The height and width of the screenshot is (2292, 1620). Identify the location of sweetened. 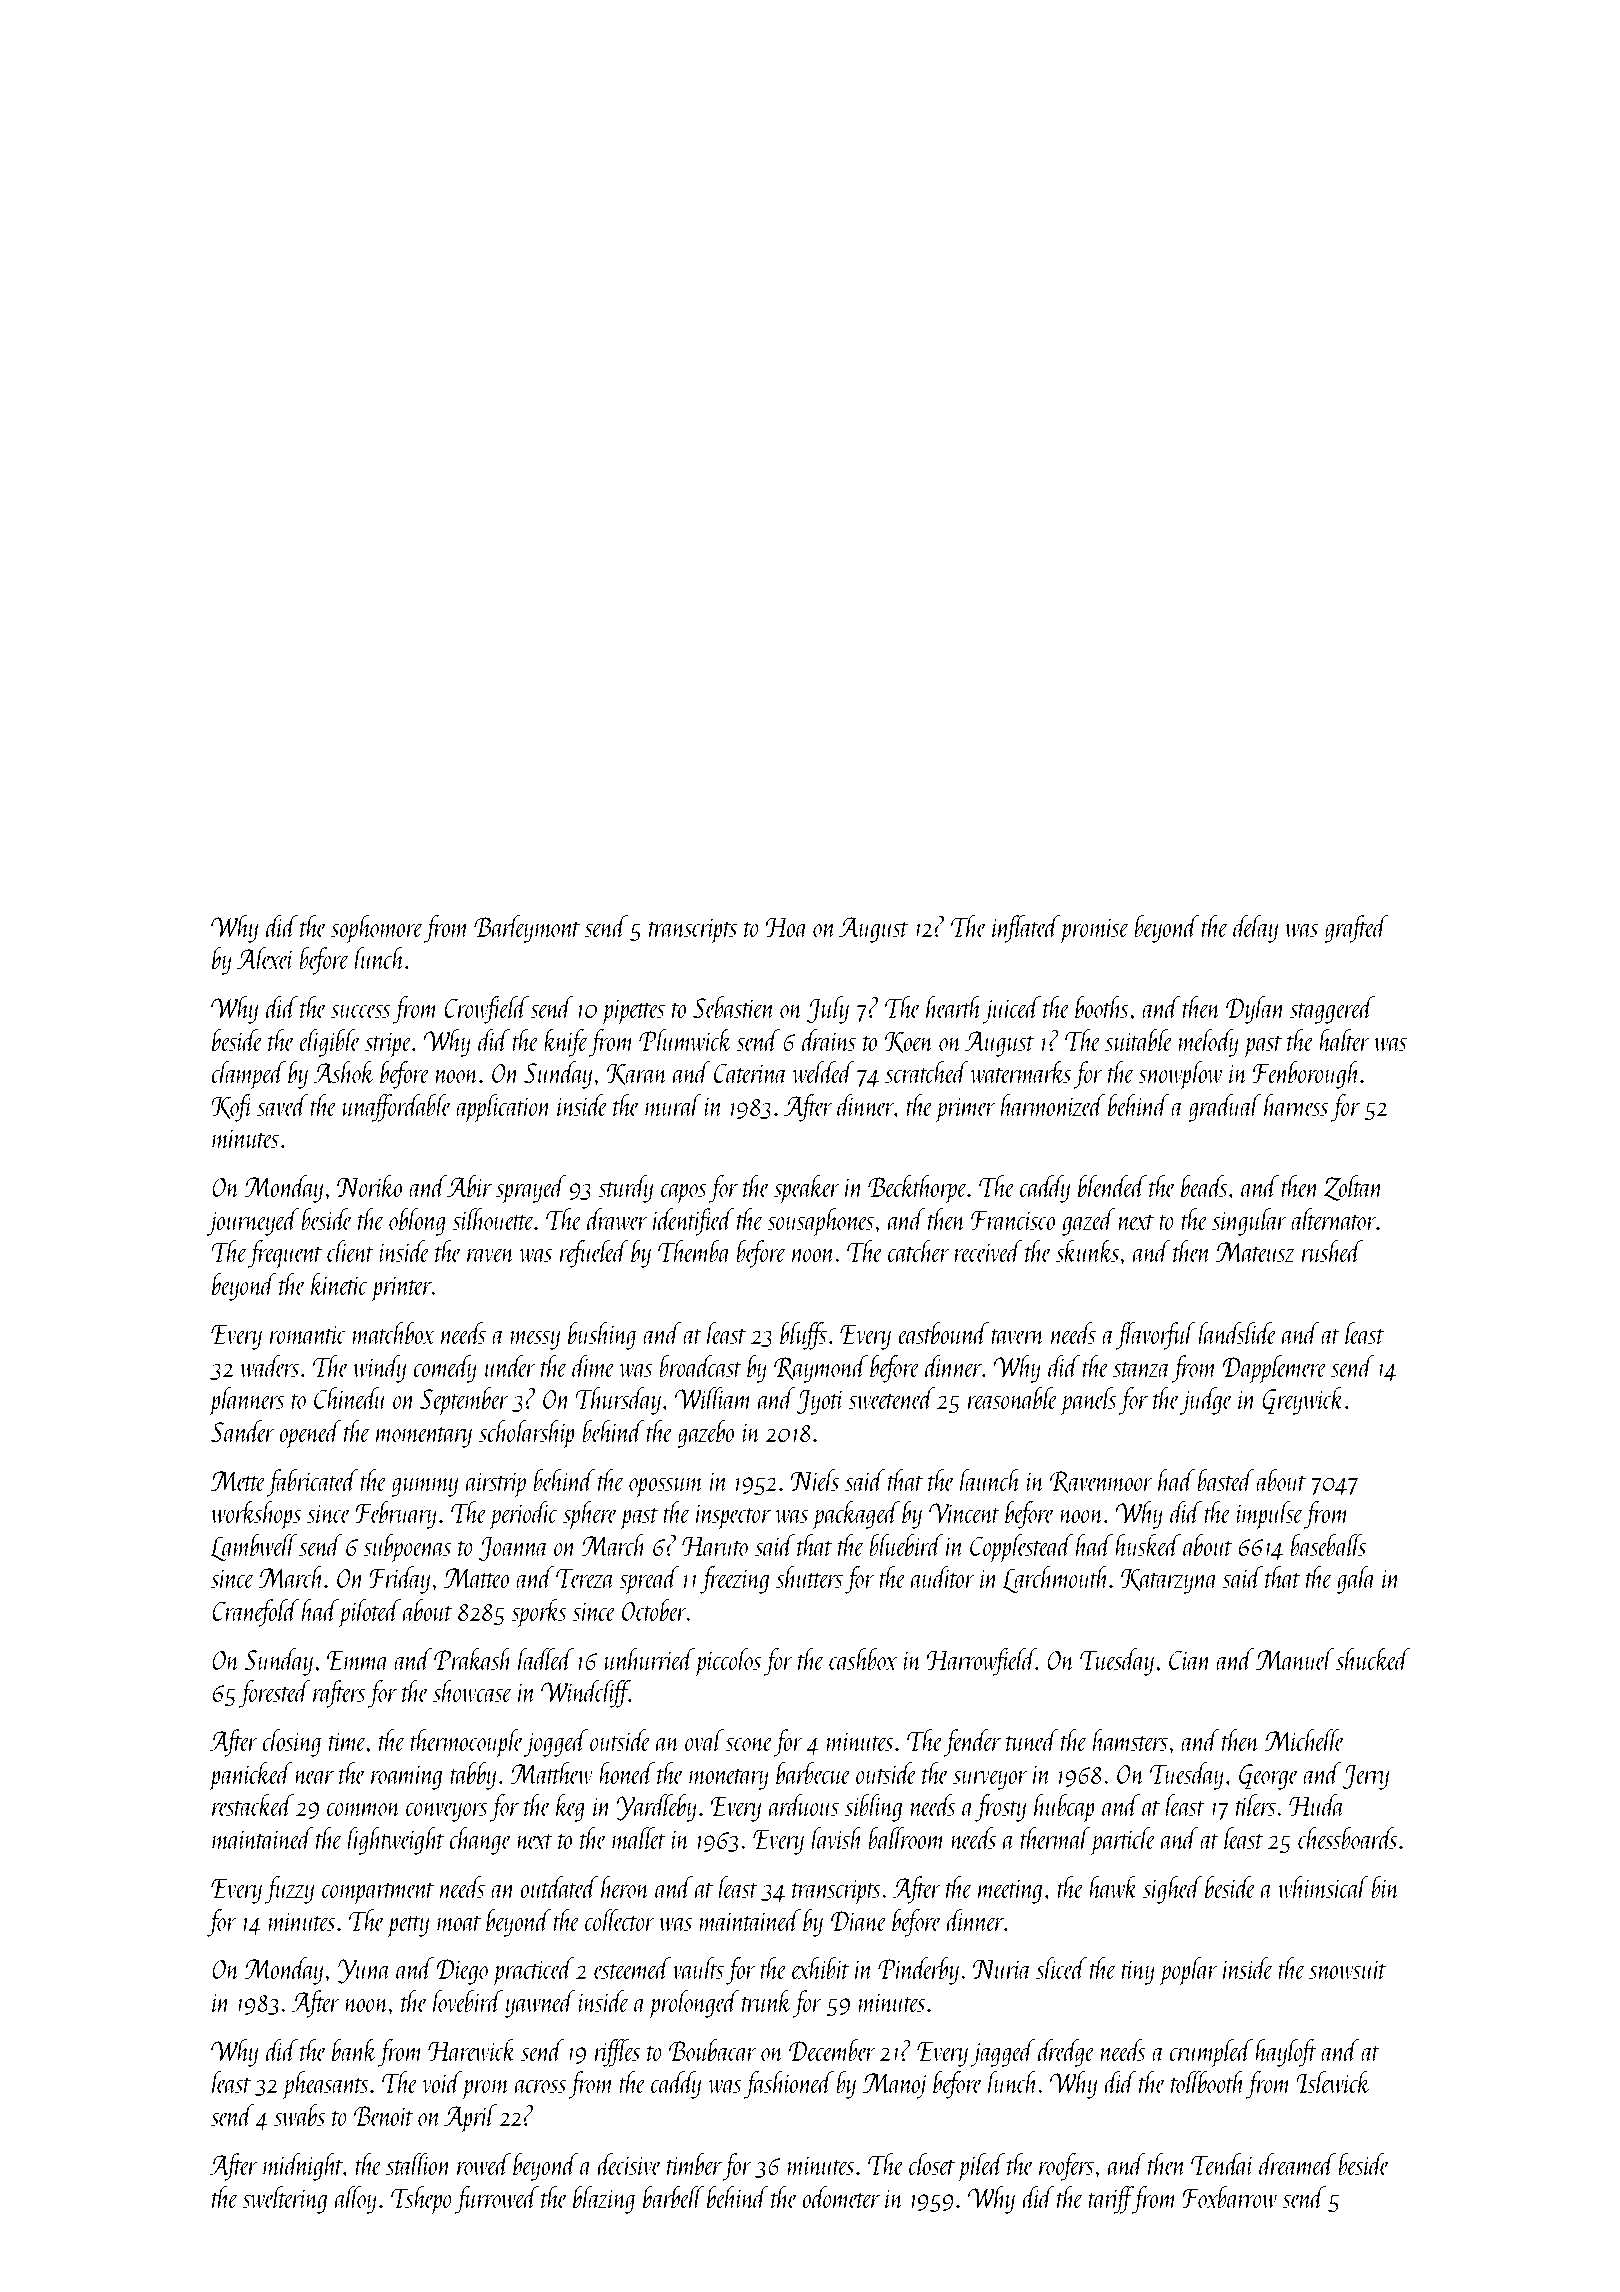
(891, 1398).
